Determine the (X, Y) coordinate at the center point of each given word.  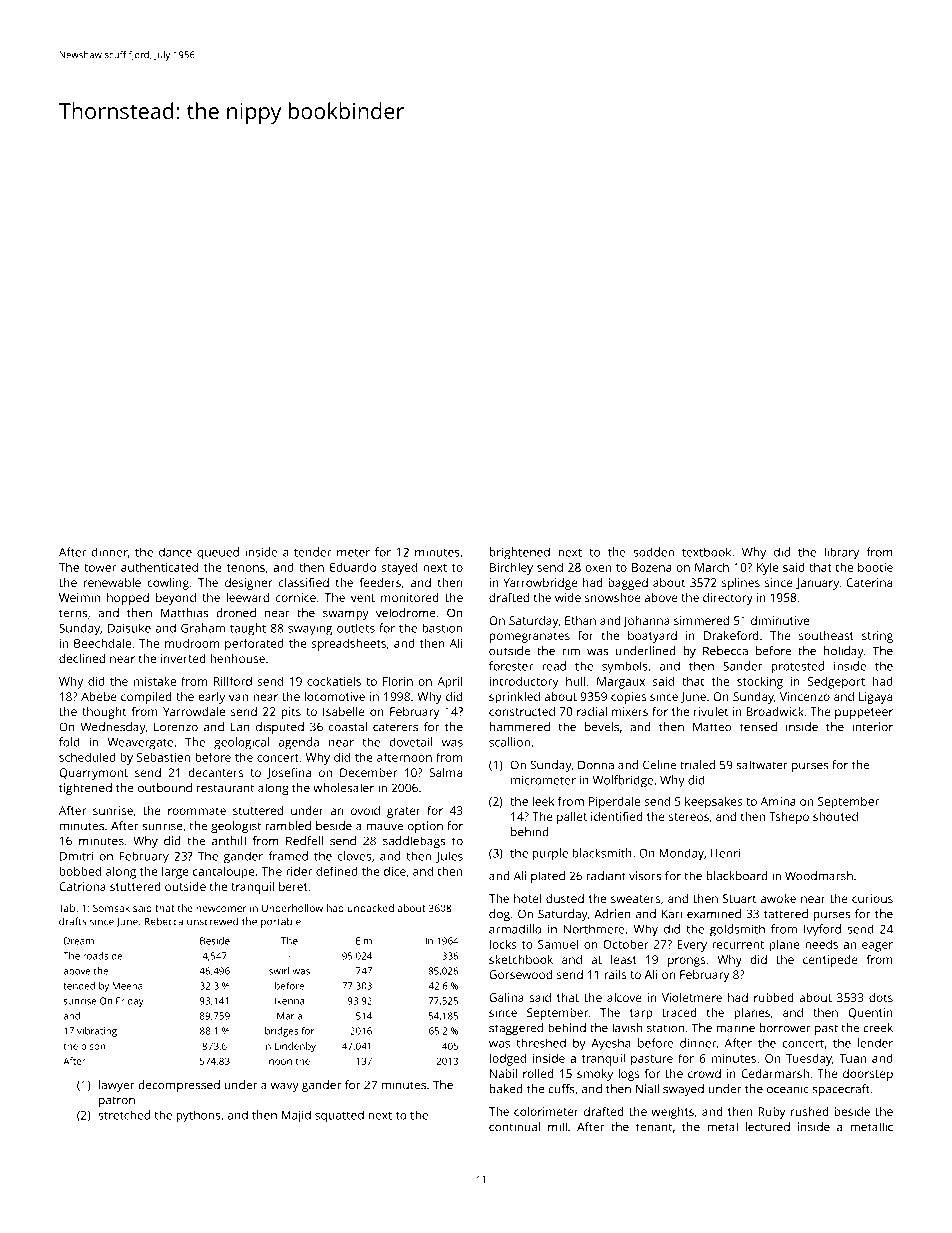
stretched (124, 1115)
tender (312, 552)
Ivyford (822, 930)
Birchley (511, 568)
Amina (778, 801)
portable (281, 922)
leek (543, 801)
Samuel (558, 944)
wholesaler (343, 788)
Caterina (869, 582)
